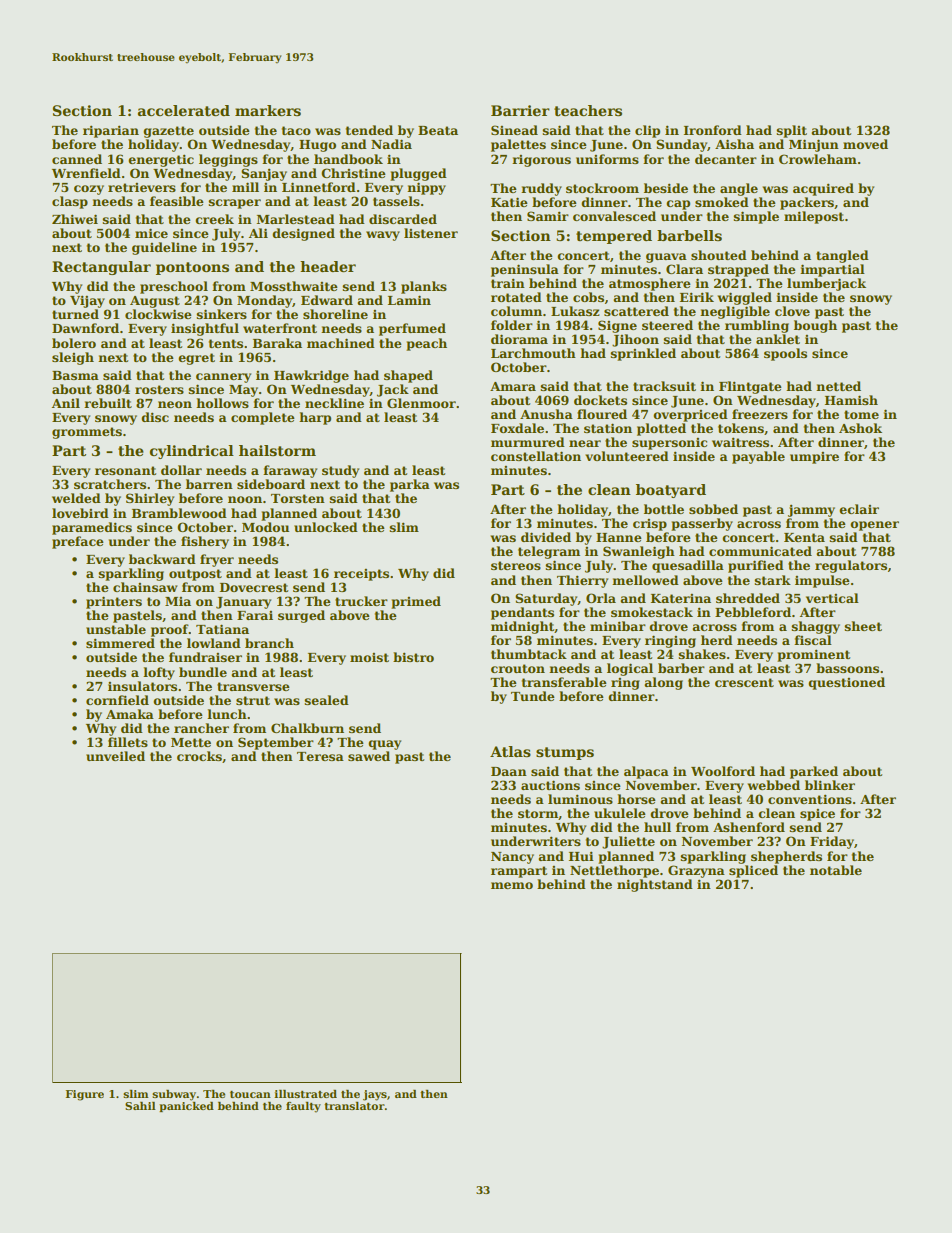  Describe the element at coordinates (184, 110) in the screenshot. I see `accelerated` at that location.
